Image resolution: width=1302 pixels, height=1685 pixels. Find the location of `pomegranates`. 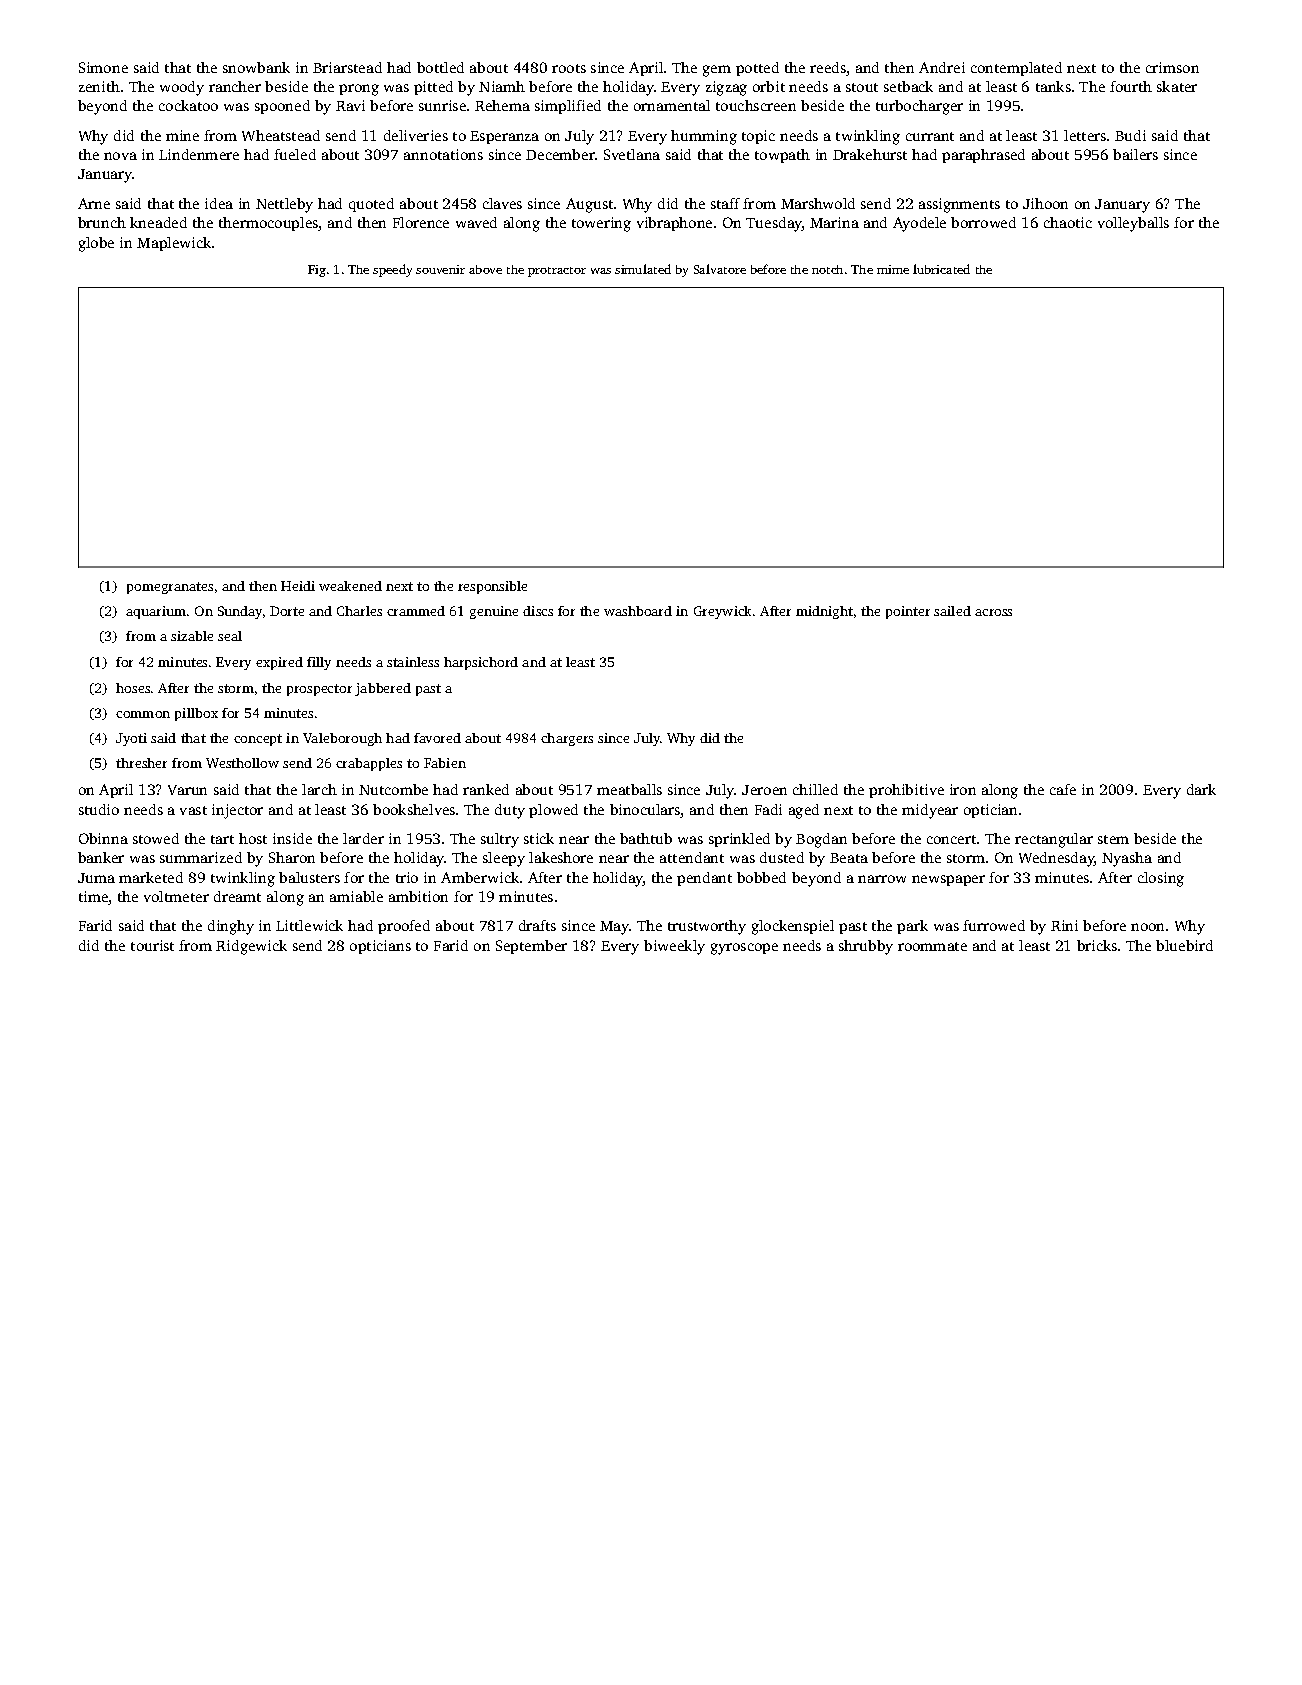

pomegranates is located at coordinates (170, 588).
